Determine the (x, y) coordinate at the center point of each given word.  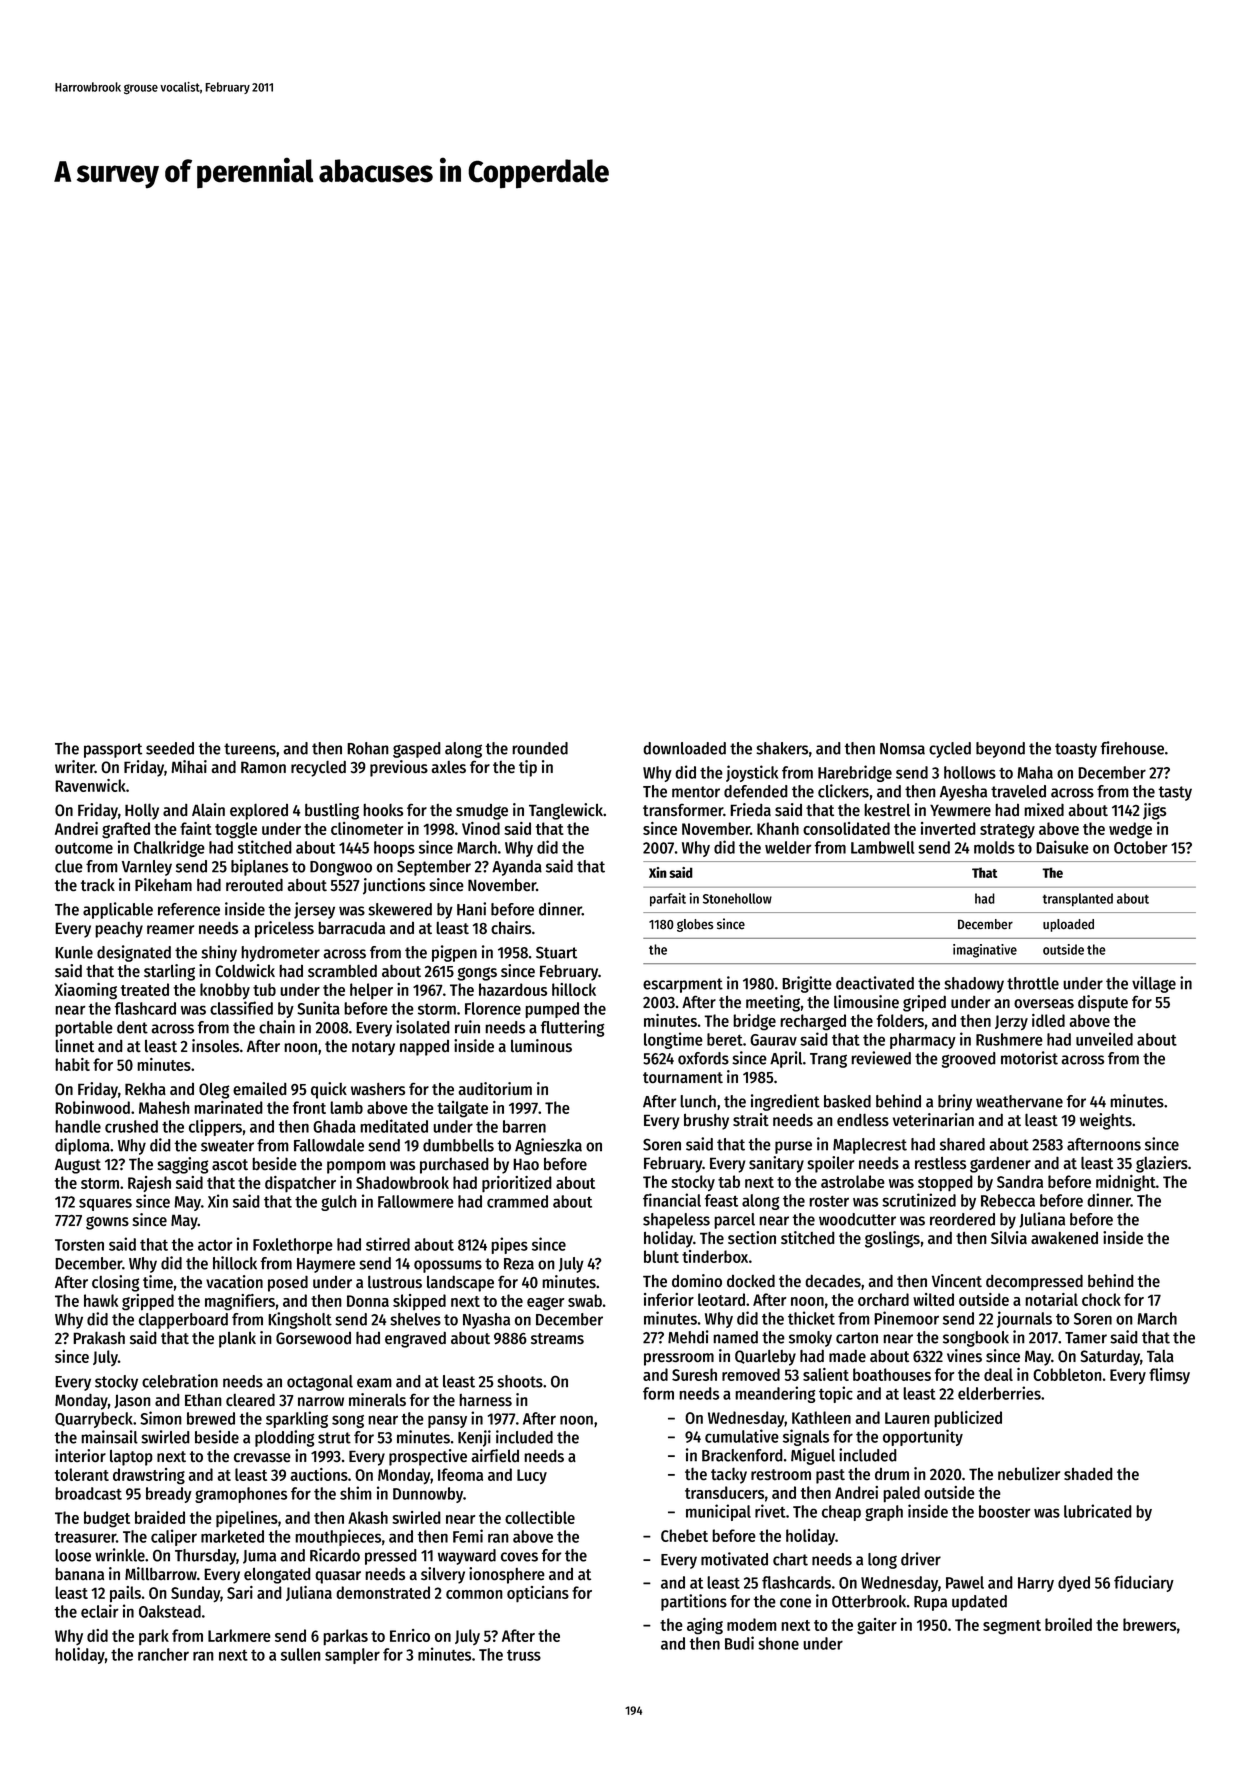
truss (524, 1655)
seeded (170, 748)
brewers (1149, 1624)
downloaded (684, 748)
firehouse (1132, 748)
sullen (301, 1654)
